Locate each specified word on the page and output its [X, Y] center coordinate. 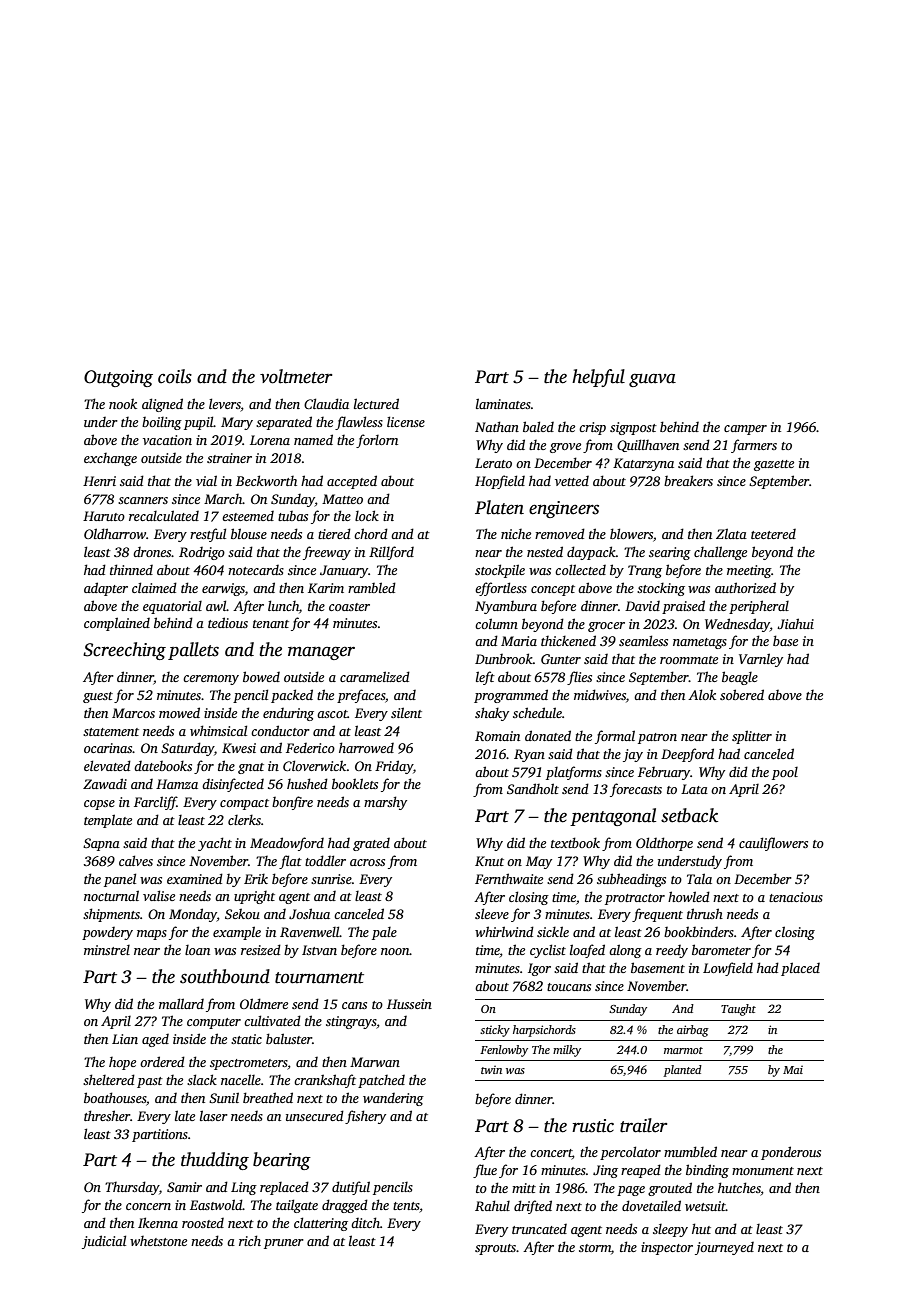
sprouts [495, 1249]
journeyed [724, 1248]
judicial [104, 1242]
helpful [598, 378]
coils [175, 376]
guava [652, 380]
